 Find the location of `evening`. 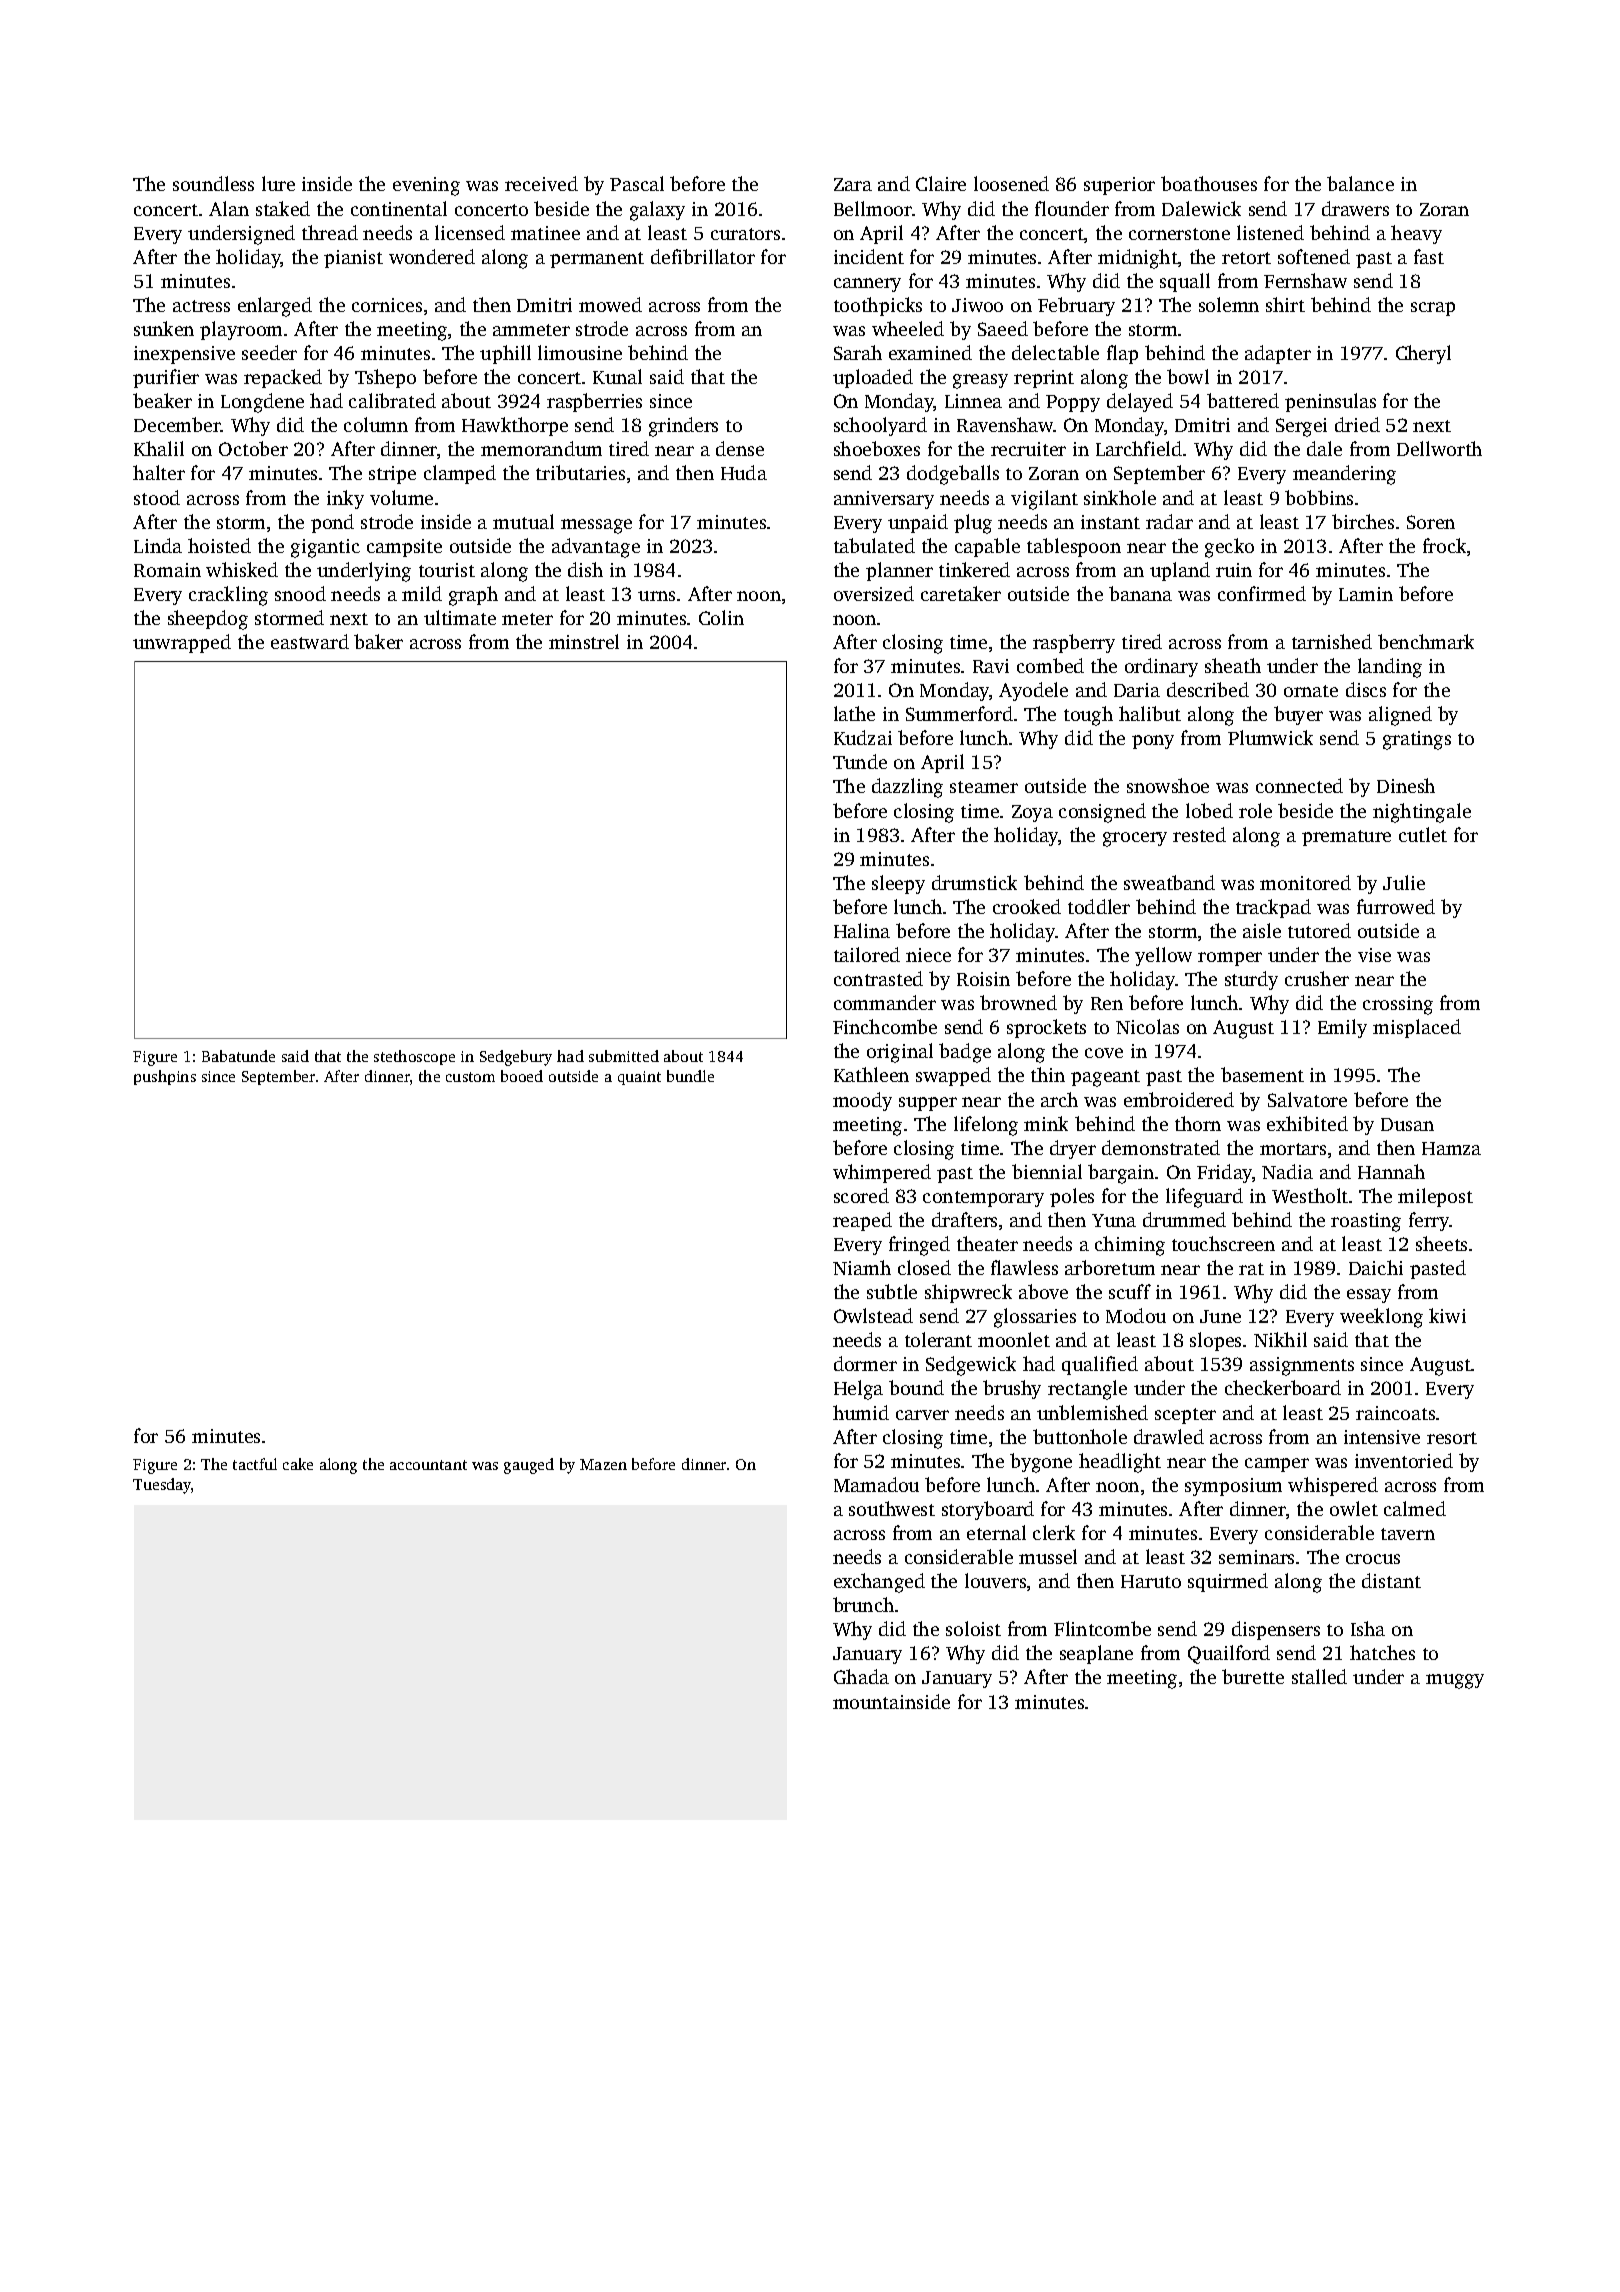

evening is located at coordinates (426, 186).
